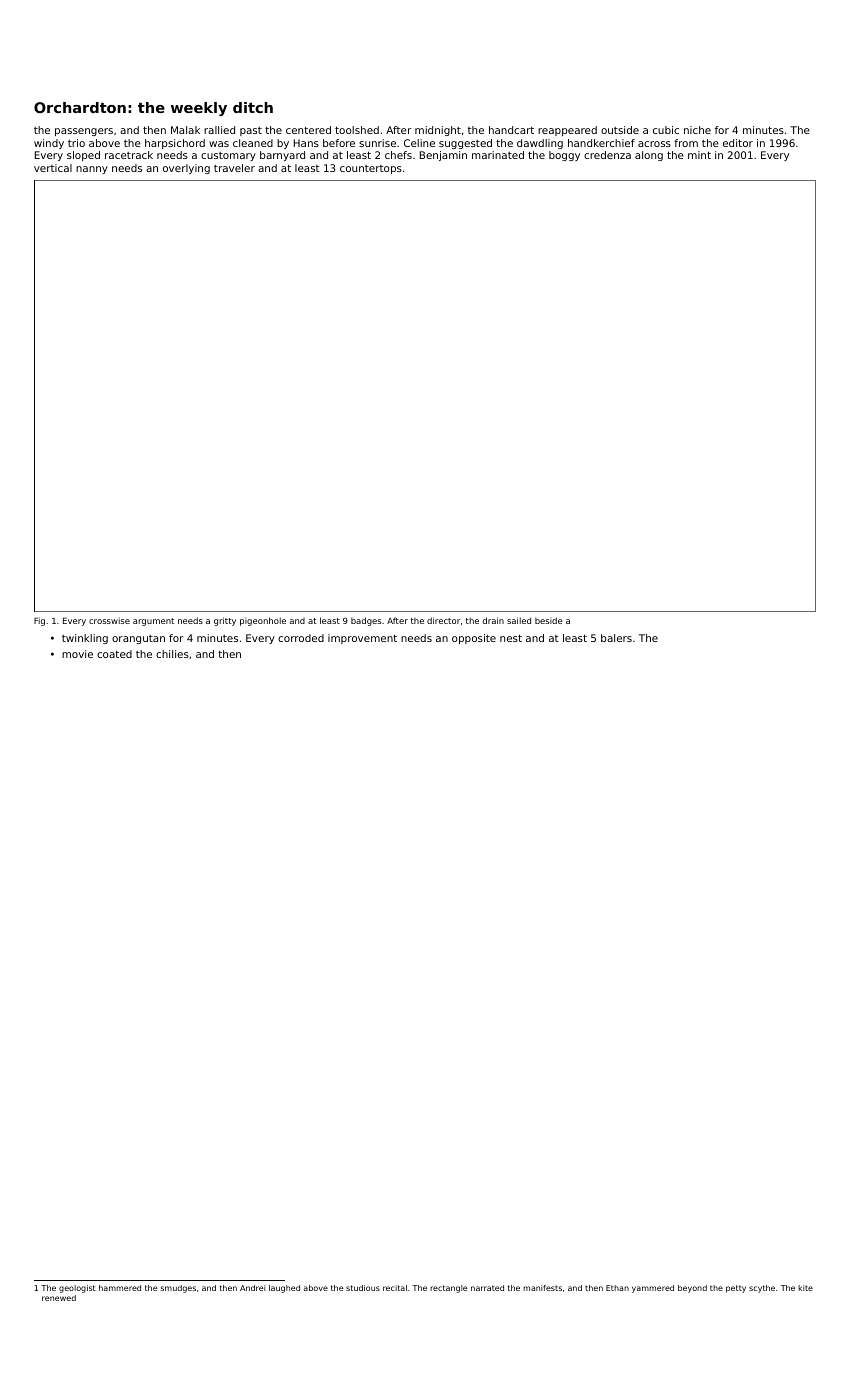 This page has width=849, height=1400. What do you see at coordinates (252, 1288) in the page?
I see `Andrei` at bounding box center [252, 1288].
